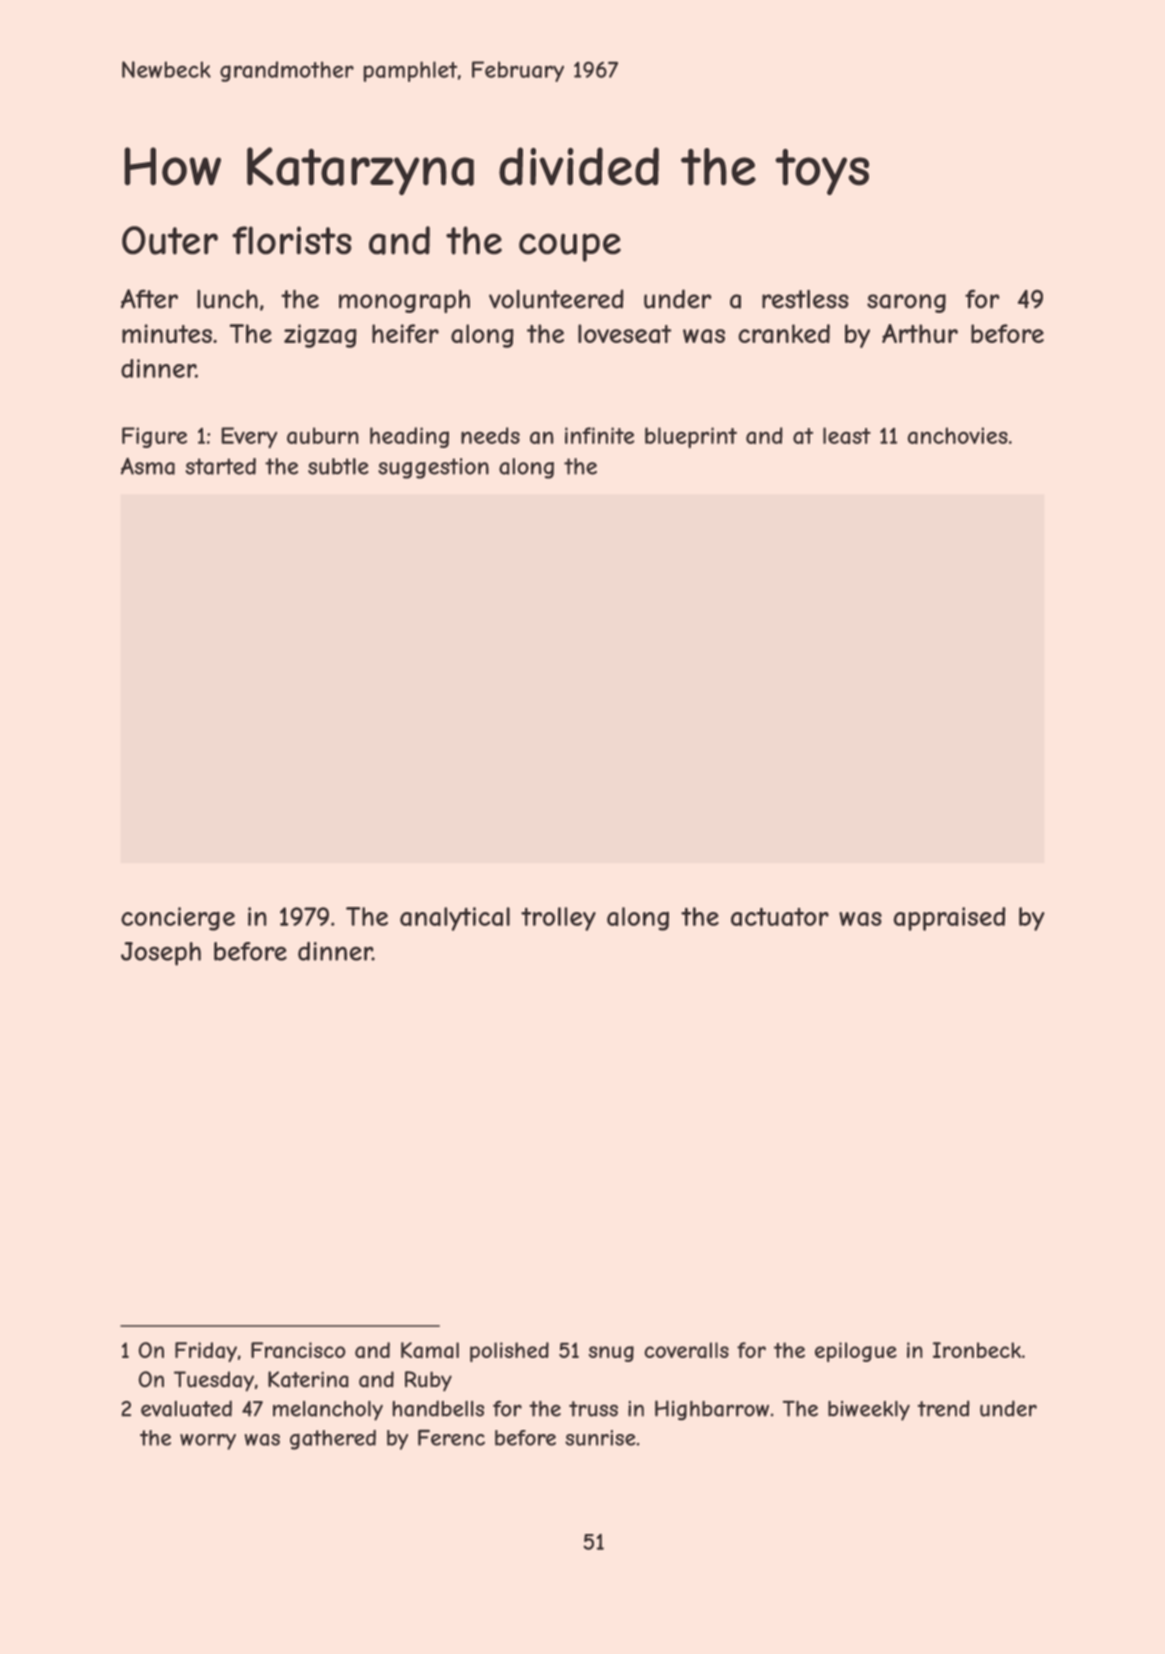  What do you see at coordinates (451, 1437) in the screenshot?
I see `Ferenc` at bounding box center [451, 1437].
